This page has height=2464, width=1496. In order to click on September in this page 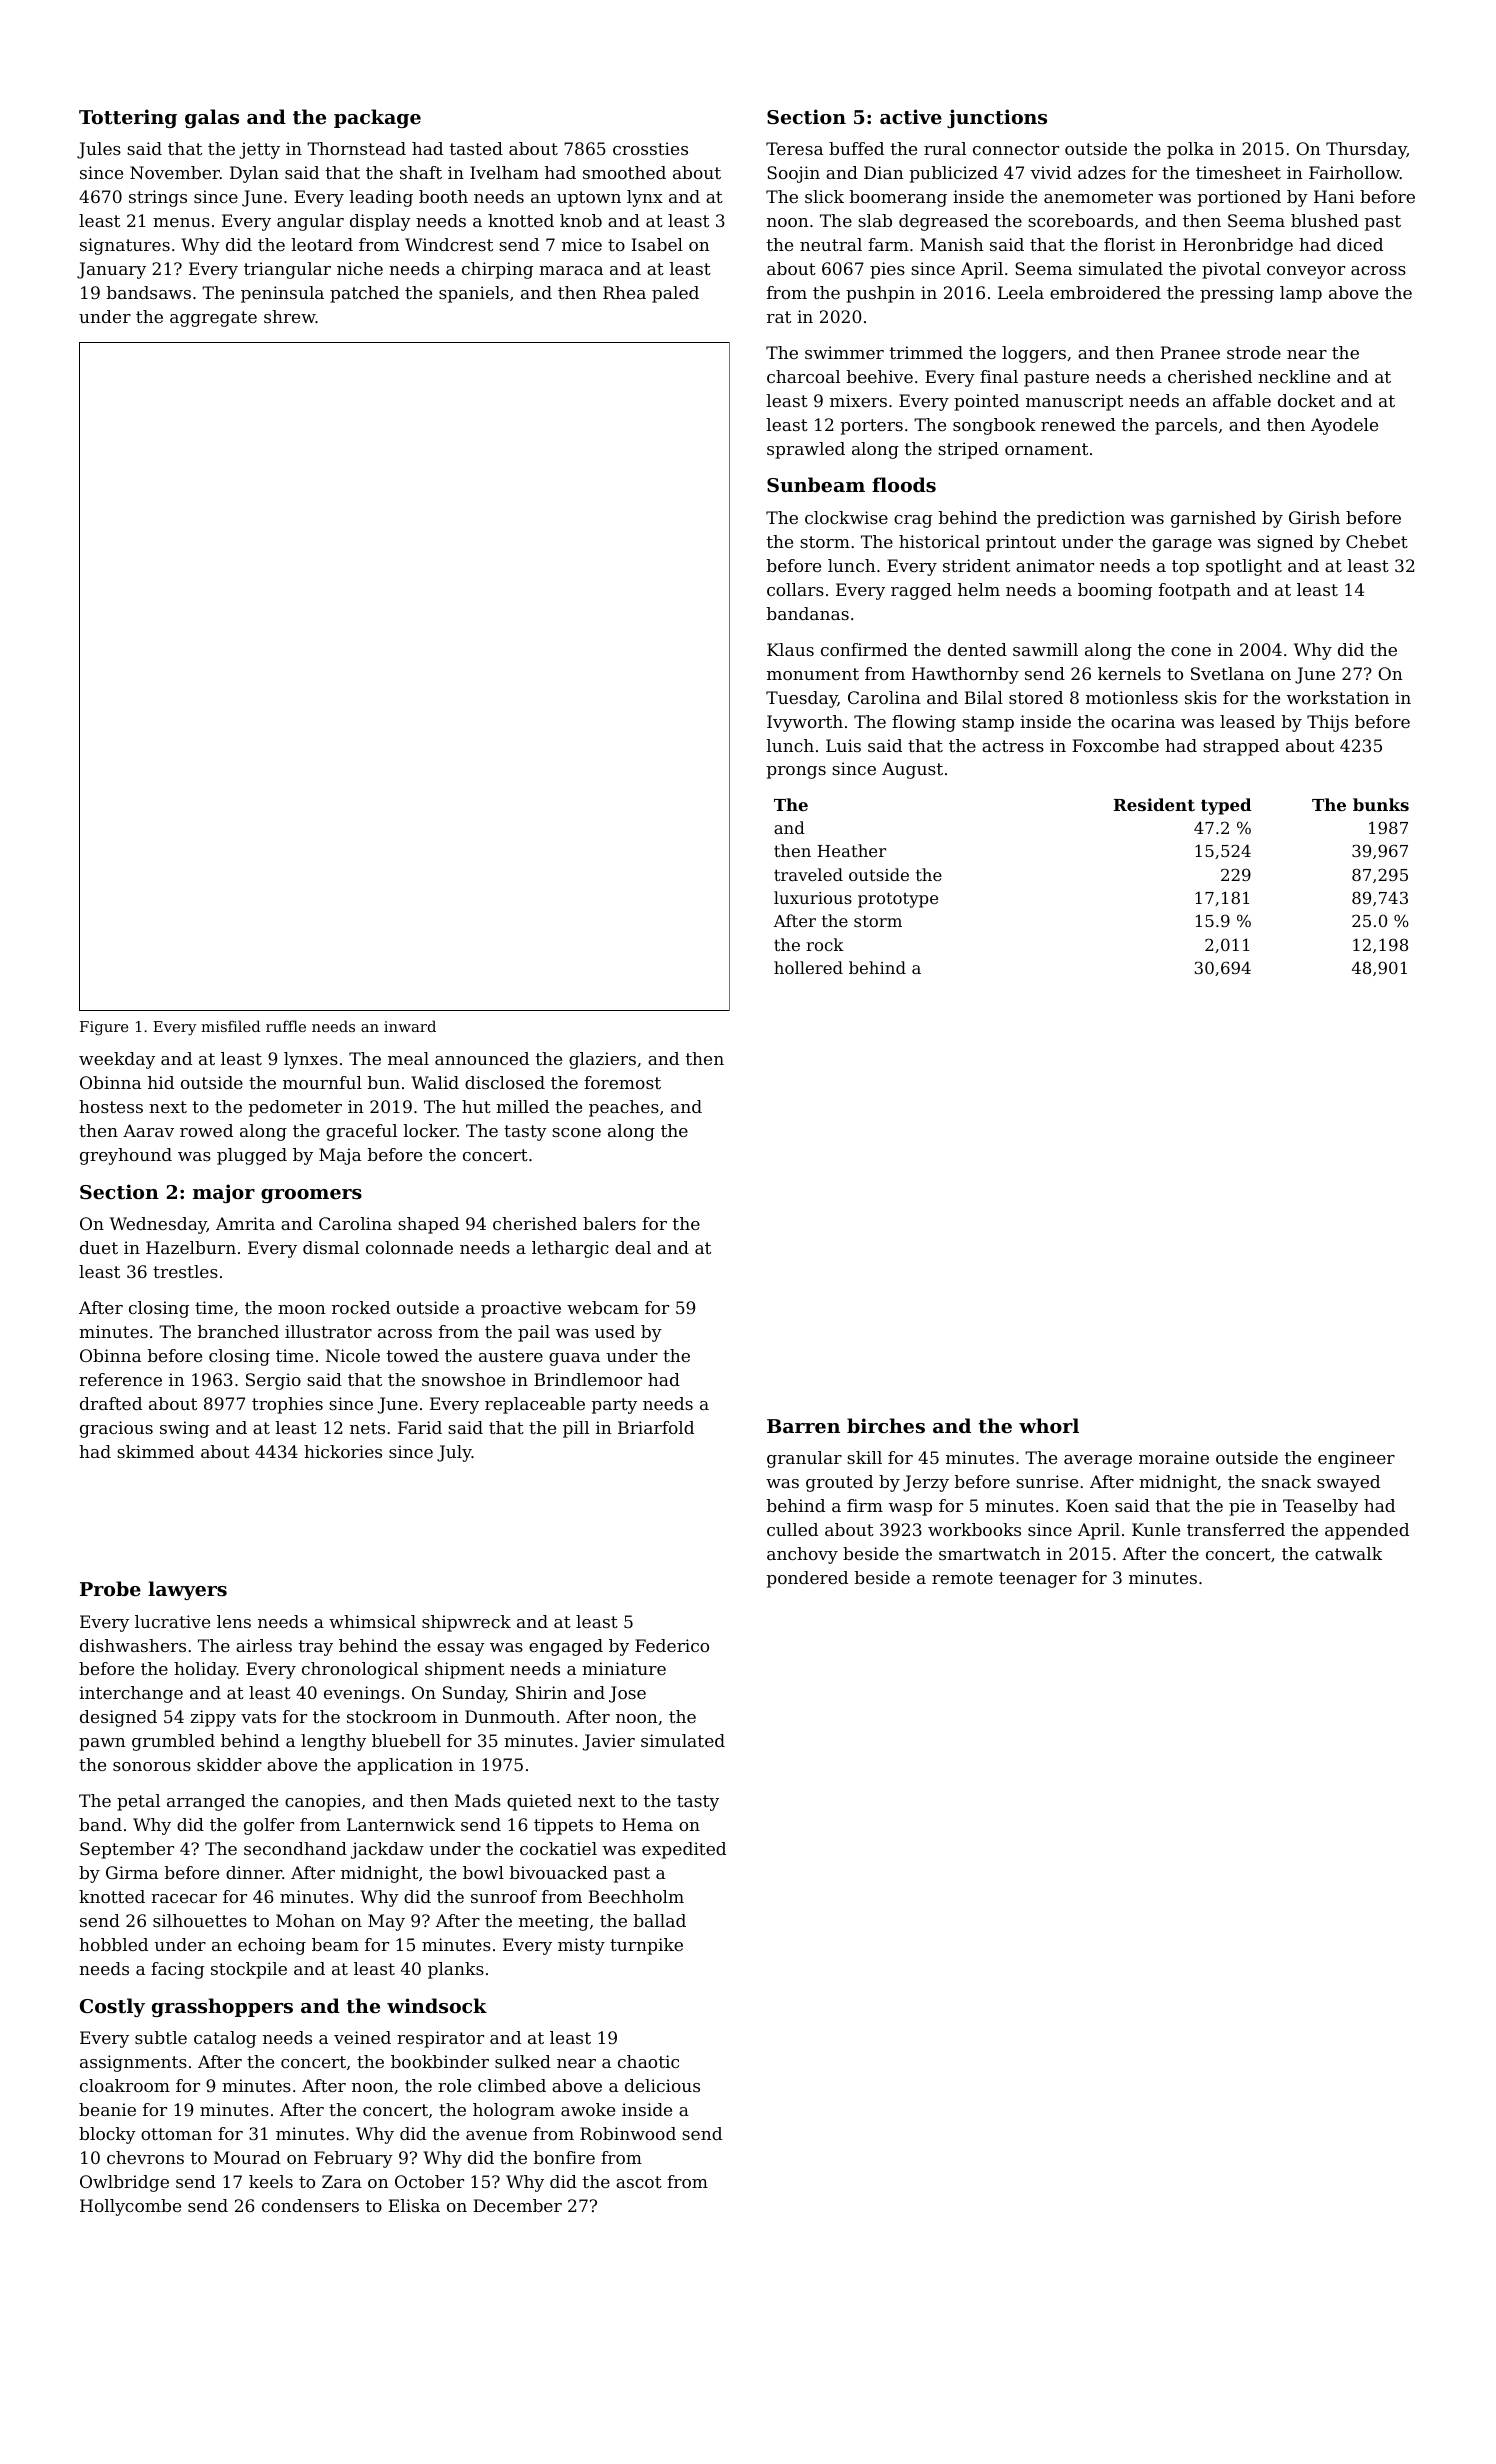, I will do `click(127, 1850)`.
